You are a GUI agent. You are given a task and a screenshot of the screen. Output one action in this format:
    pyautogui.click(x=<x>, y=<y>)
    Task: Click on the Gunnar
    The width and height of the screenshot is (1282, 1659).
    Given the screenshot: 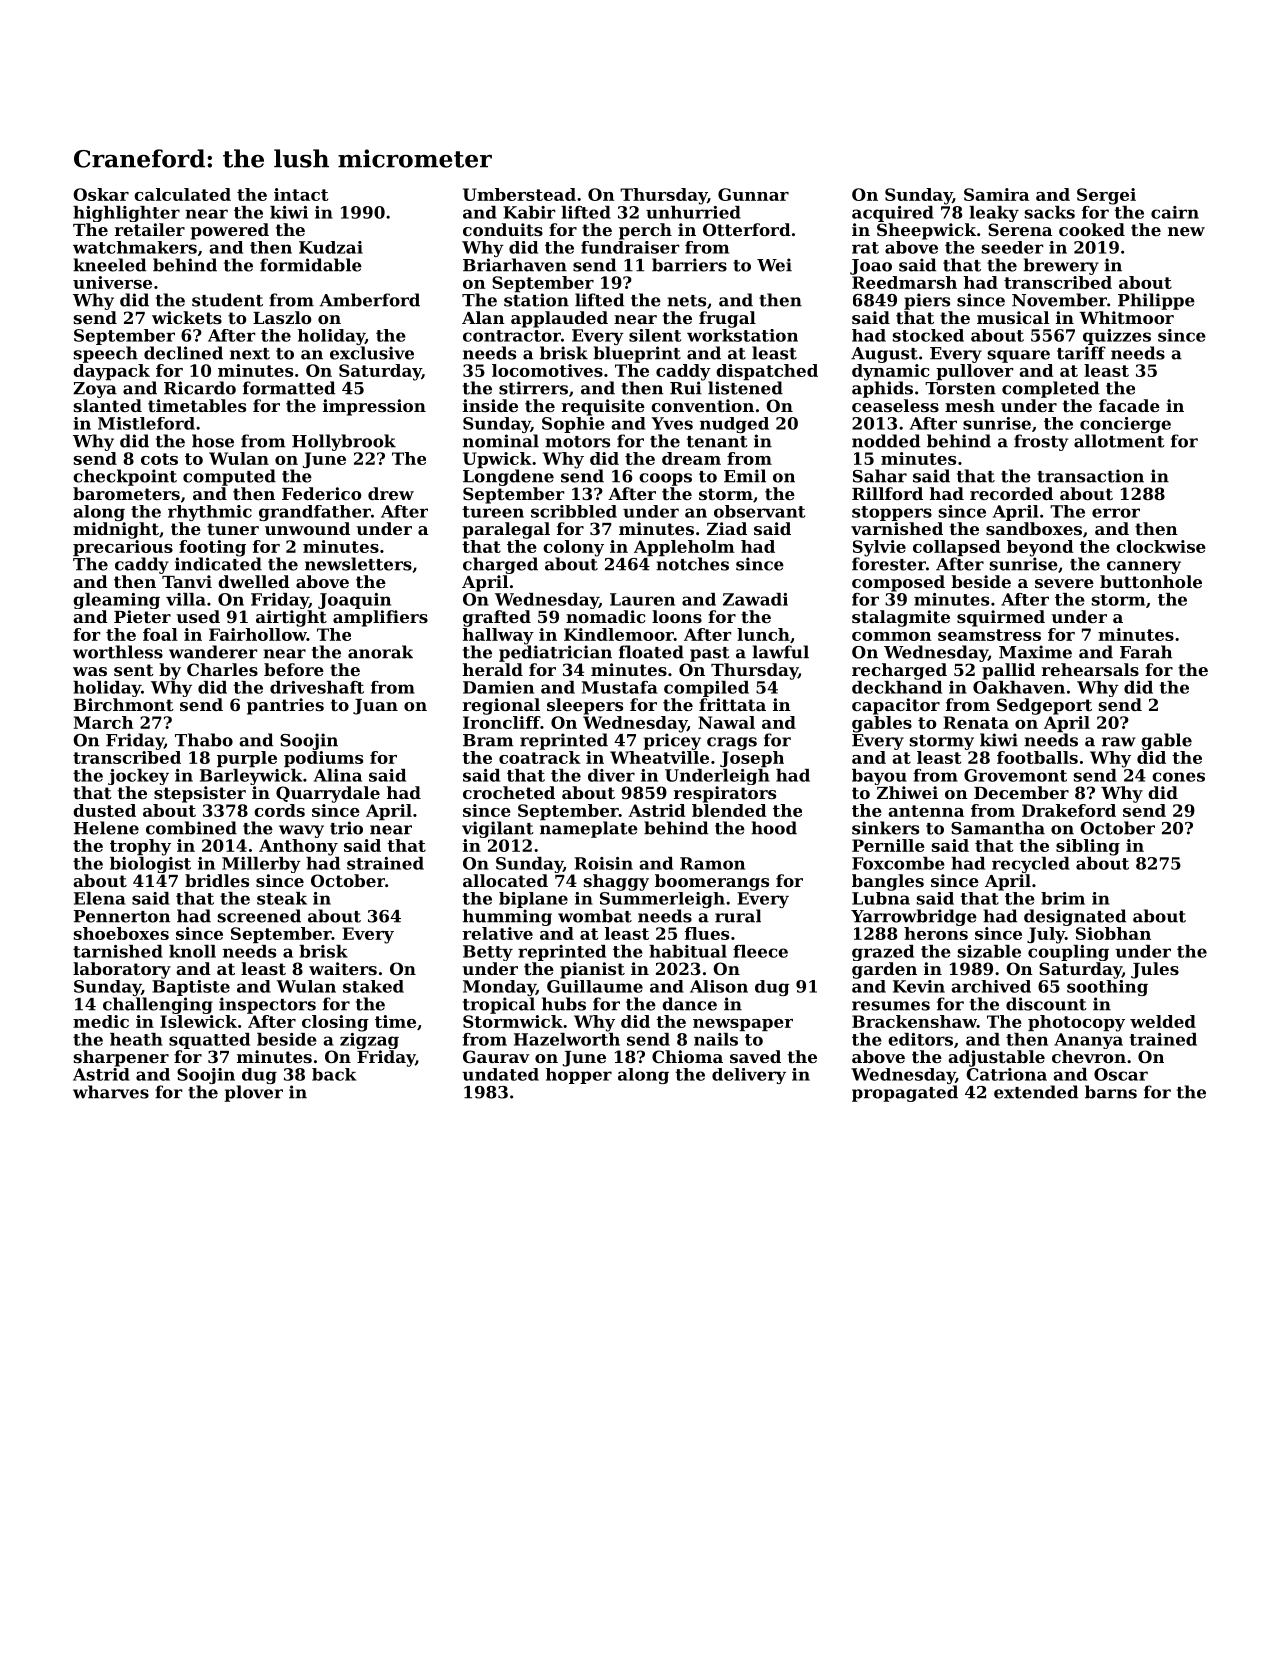 What is the action you would take?
    pyautogui.click(x=753, y=194)
